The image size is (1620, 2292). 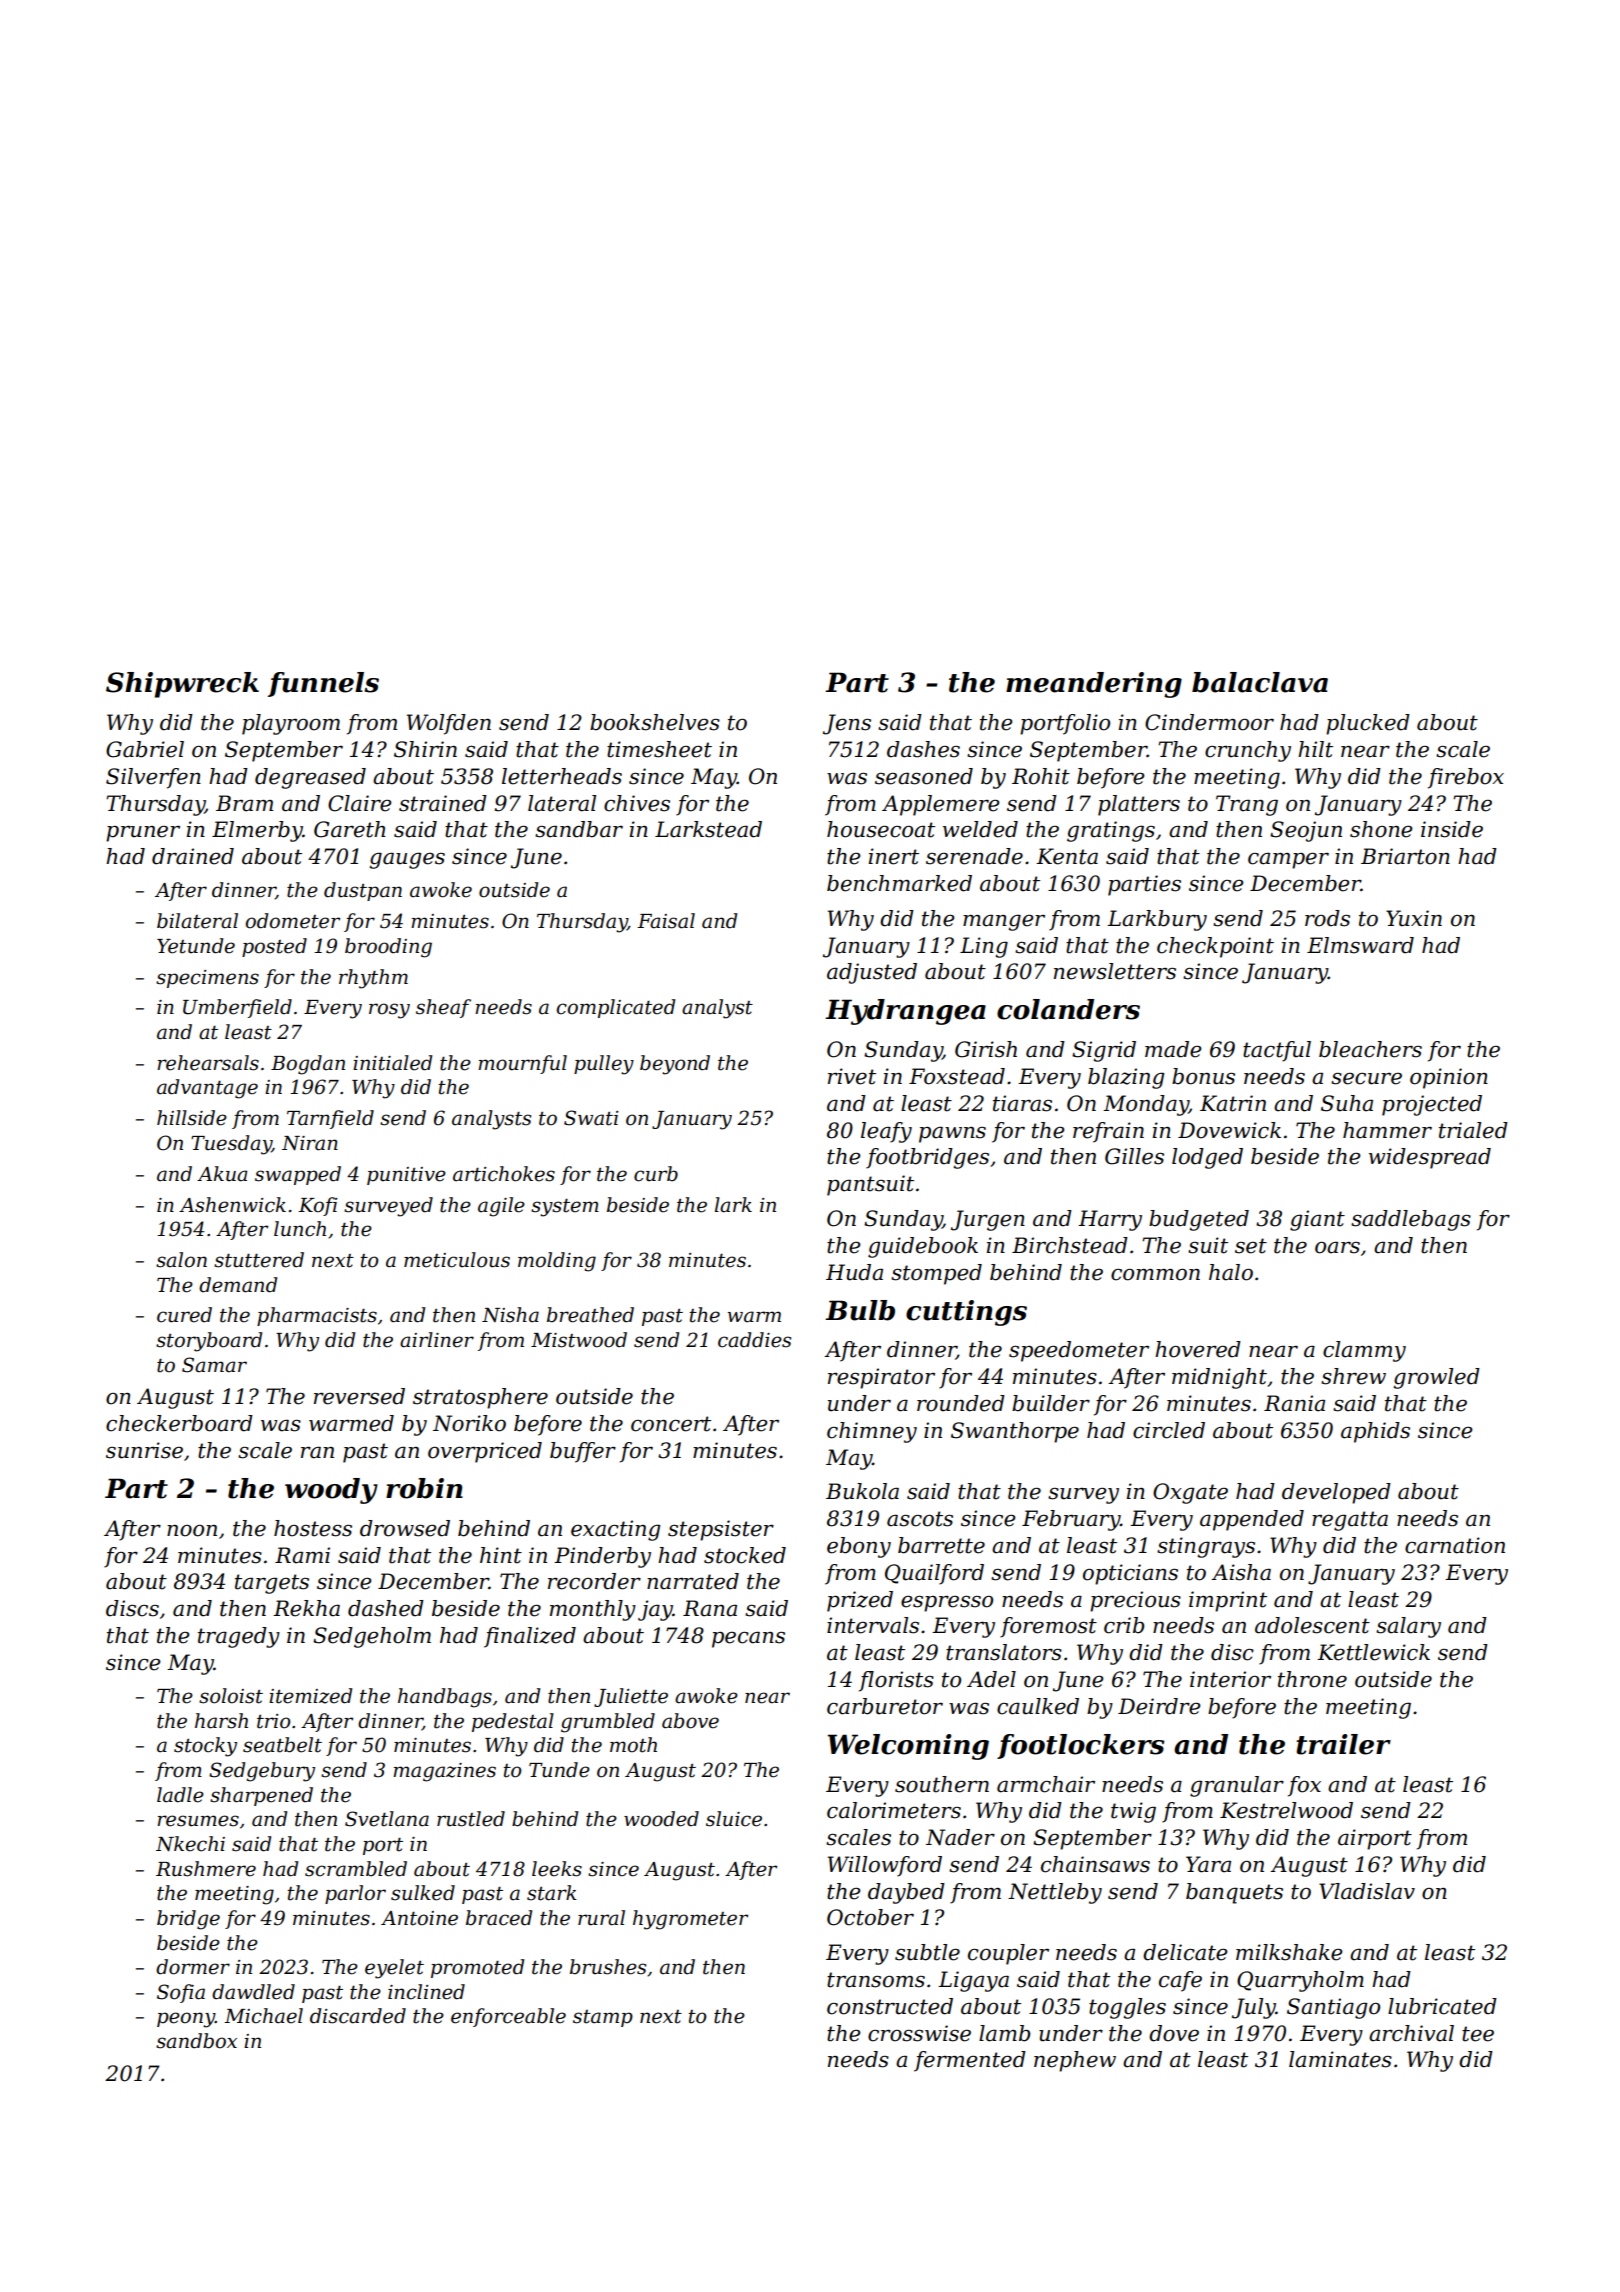 What do you see at coordinates (734, 1819) in the screenshot?
I see `sluice` at bounding box center [734, 1819].
